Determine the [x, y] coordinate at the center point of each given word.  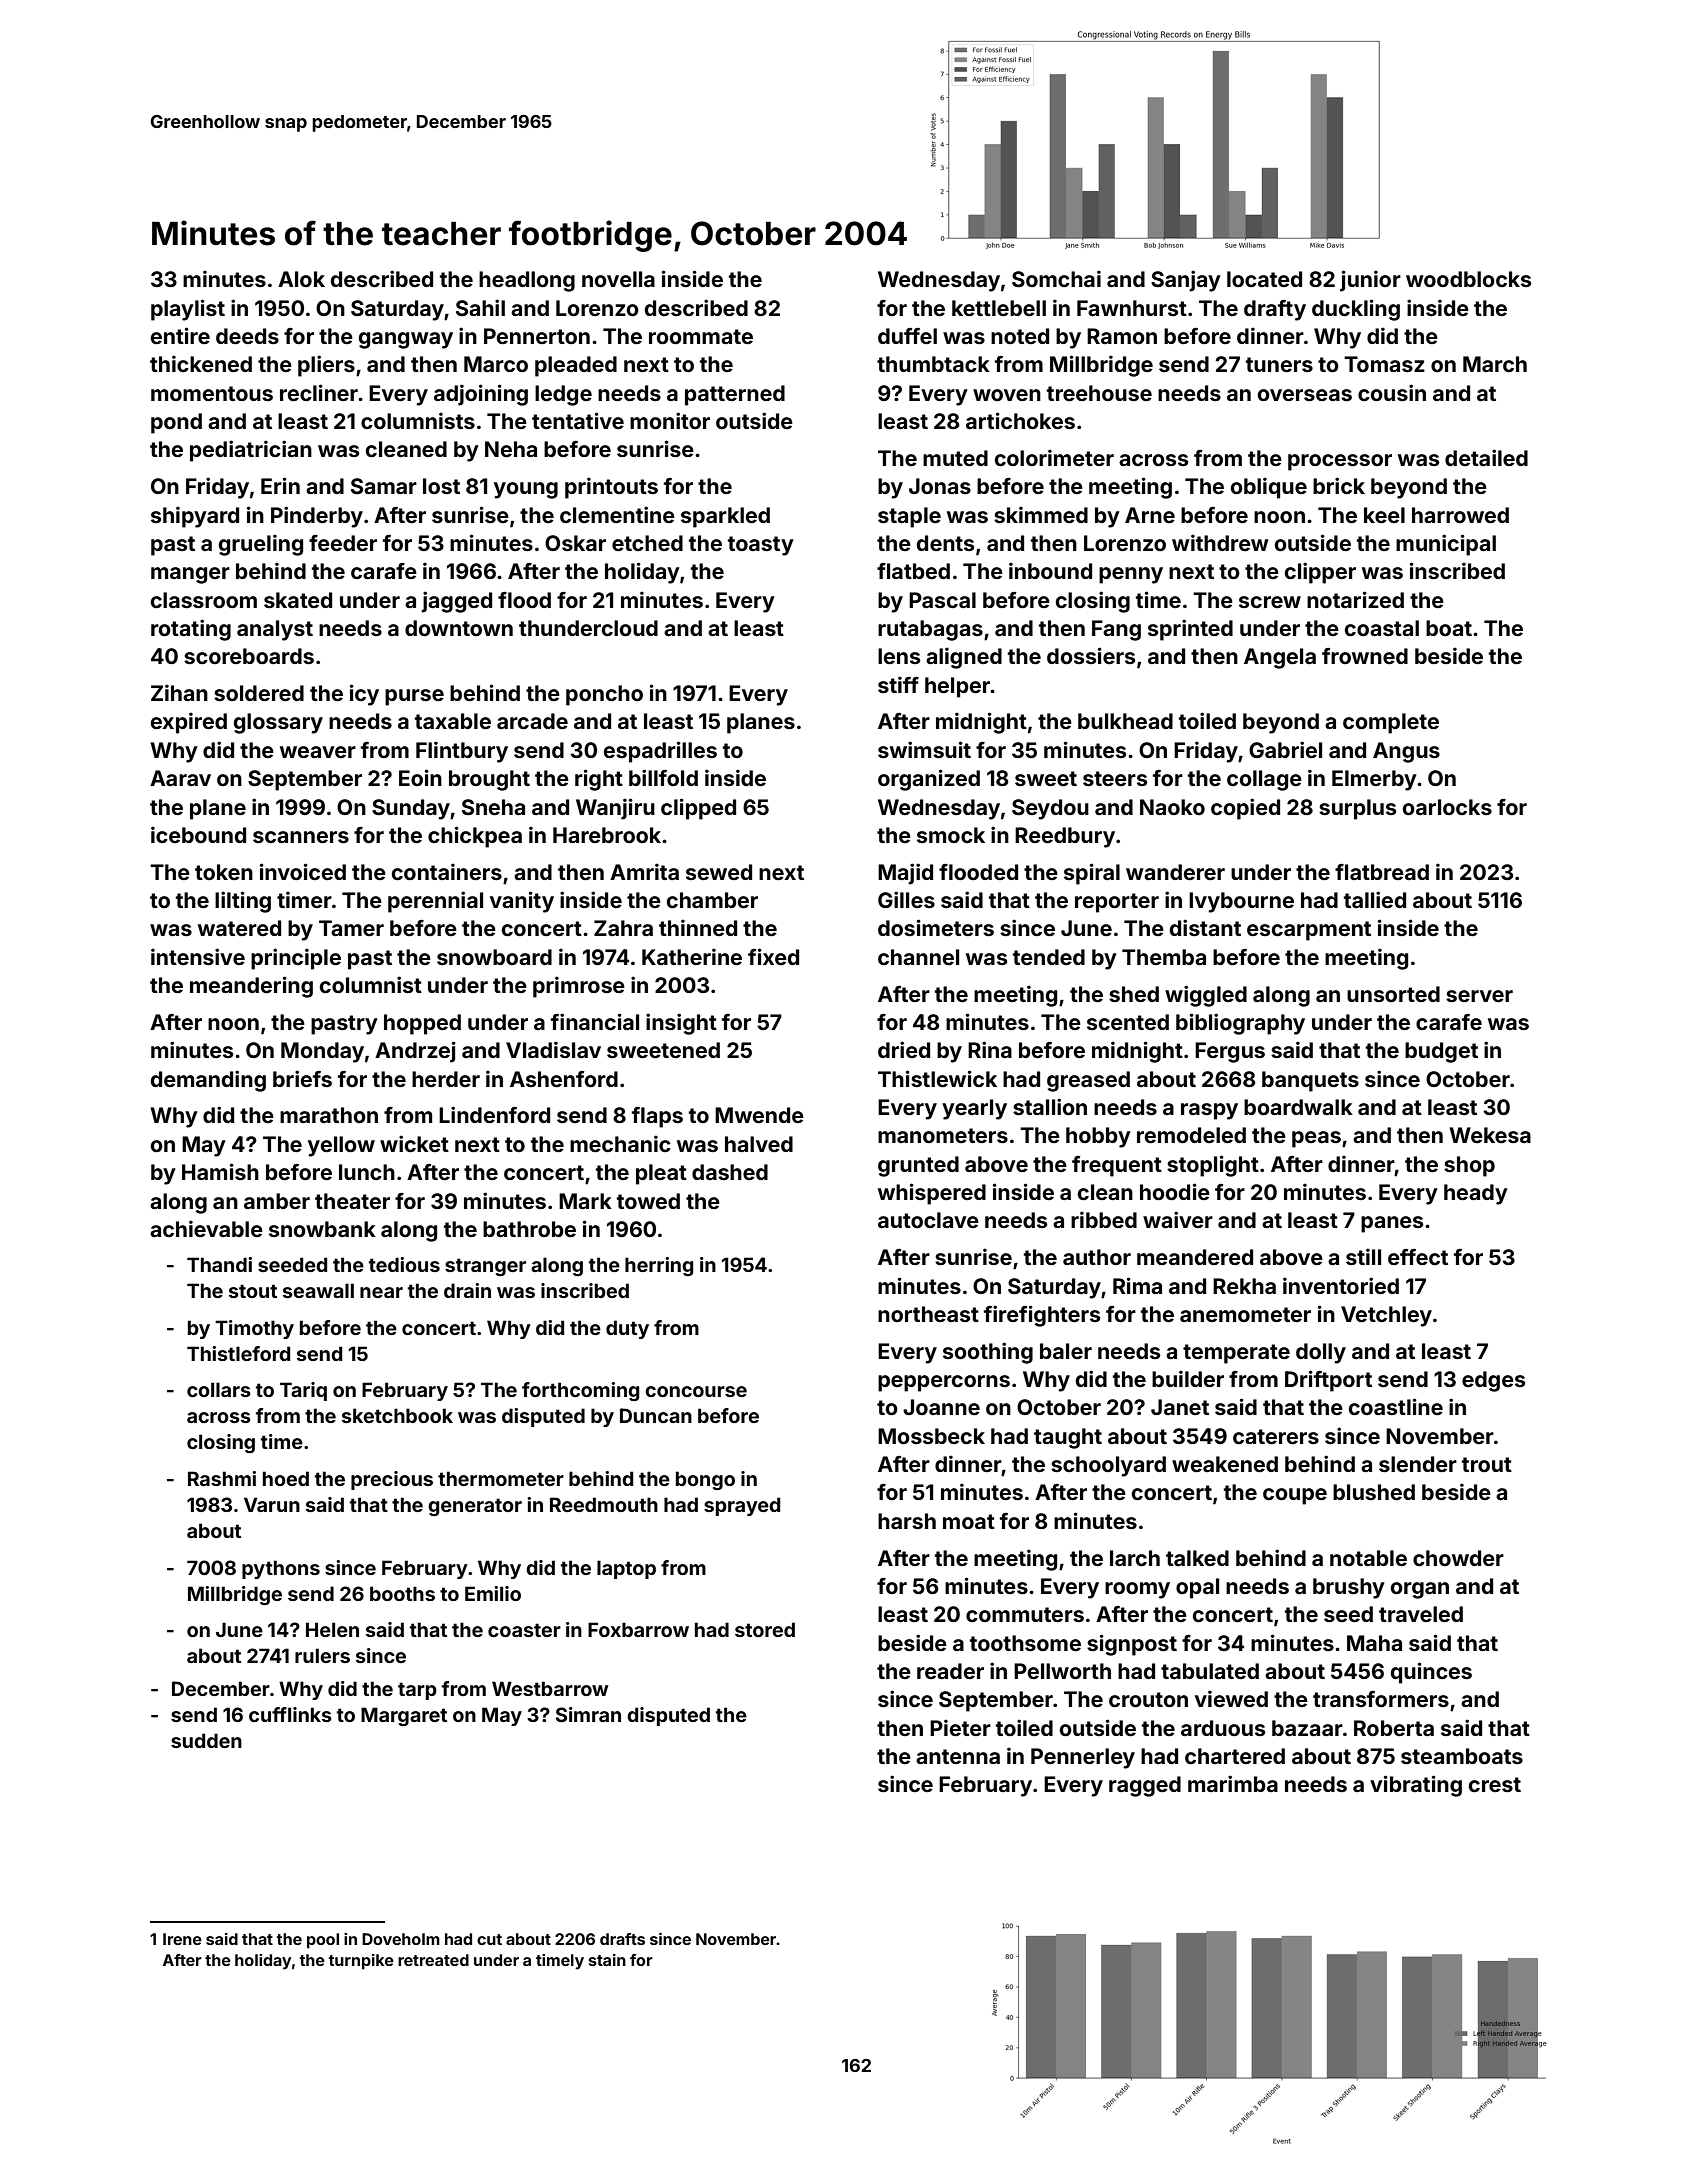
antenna [958, 1756]
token [224, 872]
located [1264, 279]
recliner [319, 392]
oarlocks [1447, 807]
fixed [773, 956]
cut [489, 1939]
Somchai [1056, 279]
